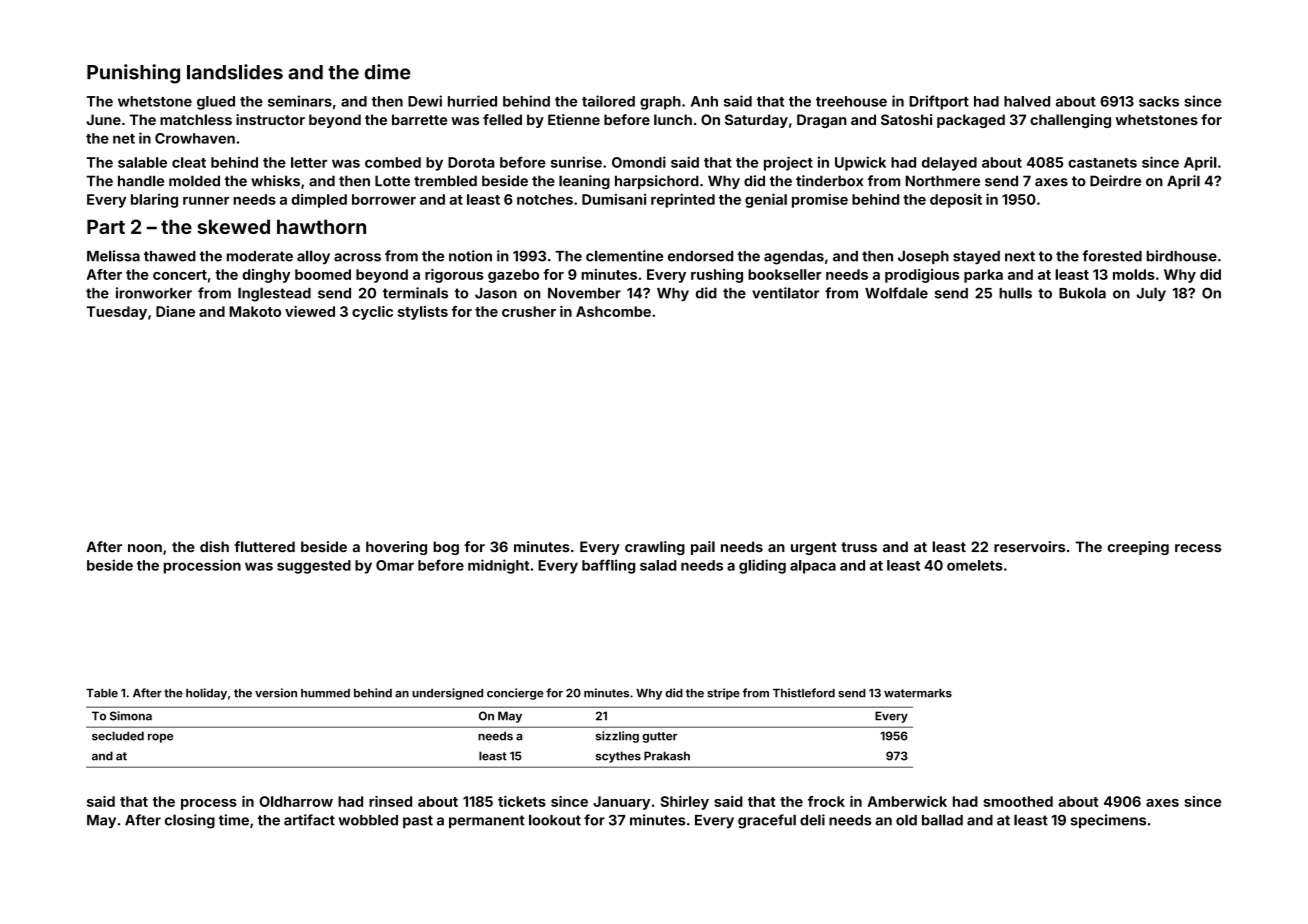 Image resolution: width=1308 pixels, height=924 pixels. I want to click on noon, so click(145, 548).
